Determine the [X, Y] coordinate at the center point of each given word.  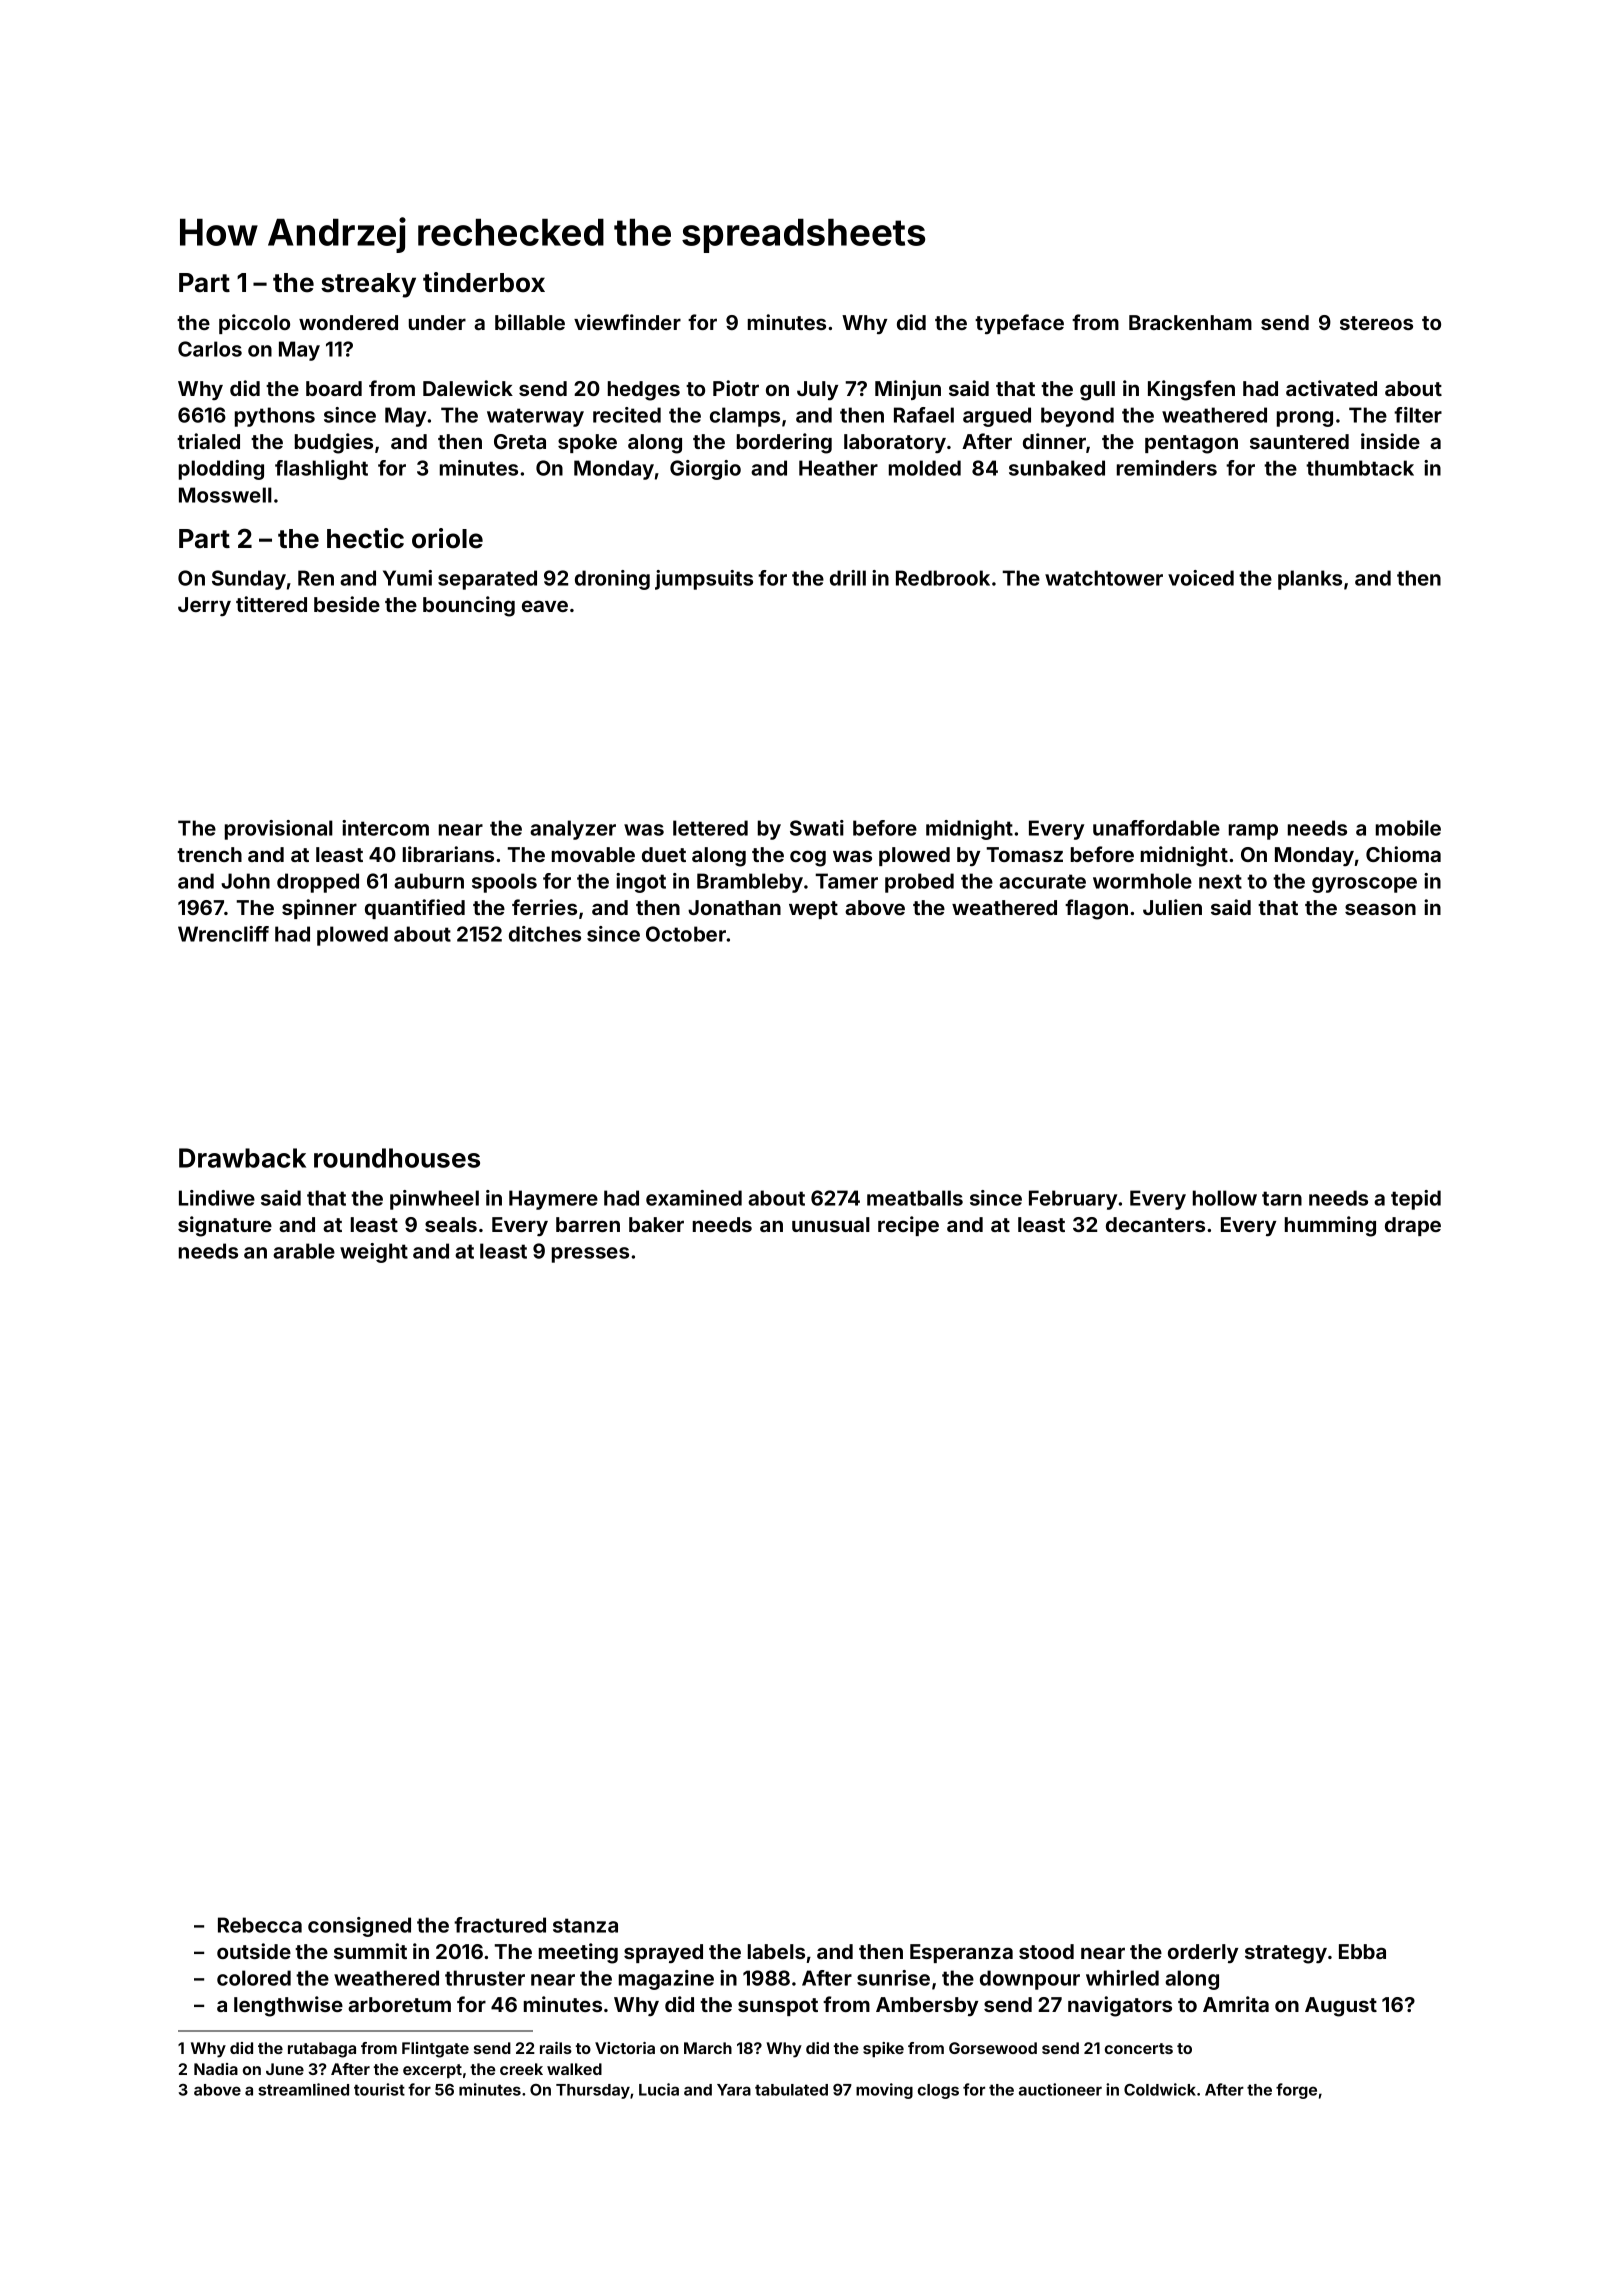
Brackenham [1190, 322]
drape [1413, 1226]
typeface [1019, 324]
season [1380, 909]
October [686, 934]
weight [374, 1253]
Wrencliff [223, 934]
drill [848, 578]
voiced [1201, 578]
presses [590, 1255]
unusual [831, 1224]
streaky [368, 285]
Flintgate [435, 2050]
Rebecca [260, 1925]
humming [1330, 1226]
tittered [271, 604]
